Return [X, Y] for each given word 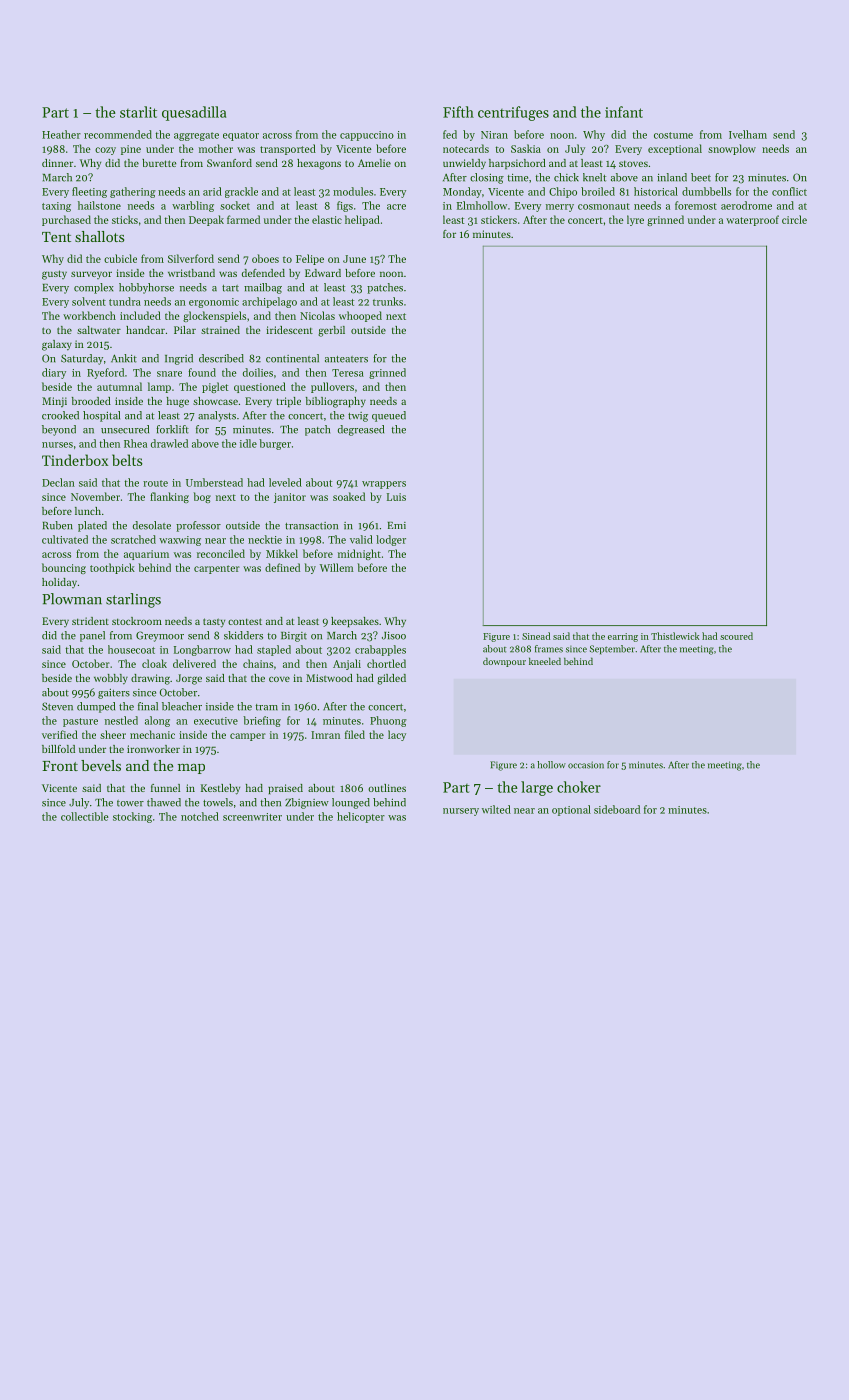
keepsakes [355, 622]
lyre [635, 220]
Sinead [536, 636]
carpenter [217, 569]
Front [60, 766]
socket [235, 205]
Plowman [72, 599]
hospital [101, 416]
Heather [61, 134]
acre [396, 207]
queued [389, 416]
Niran [494, 135]
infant [624, 112]
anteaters [346, 359]
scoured [736, 636]
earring [623, 637]
